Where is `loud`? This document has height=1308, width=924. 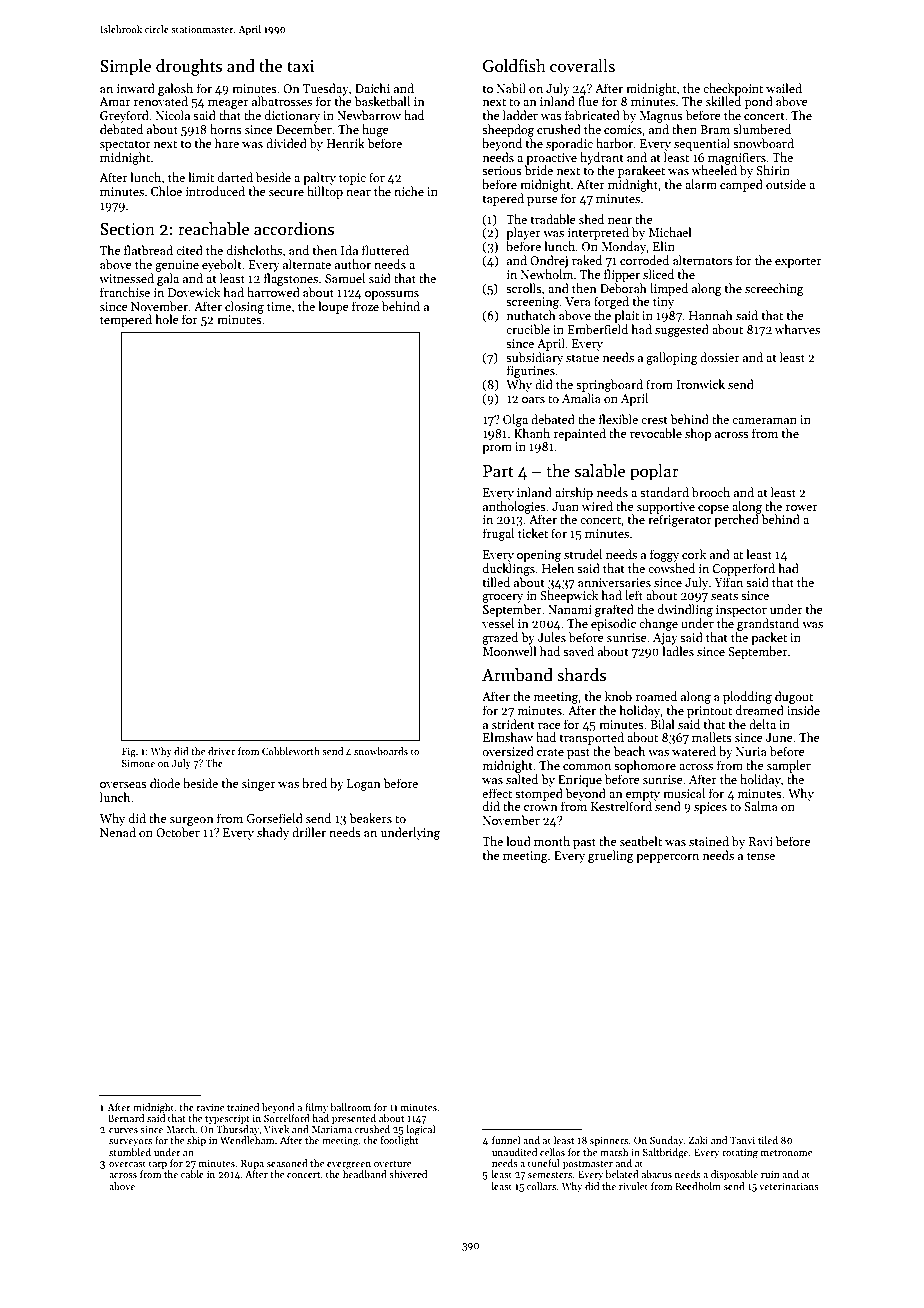
loud is located at coordinates (518, 841).
